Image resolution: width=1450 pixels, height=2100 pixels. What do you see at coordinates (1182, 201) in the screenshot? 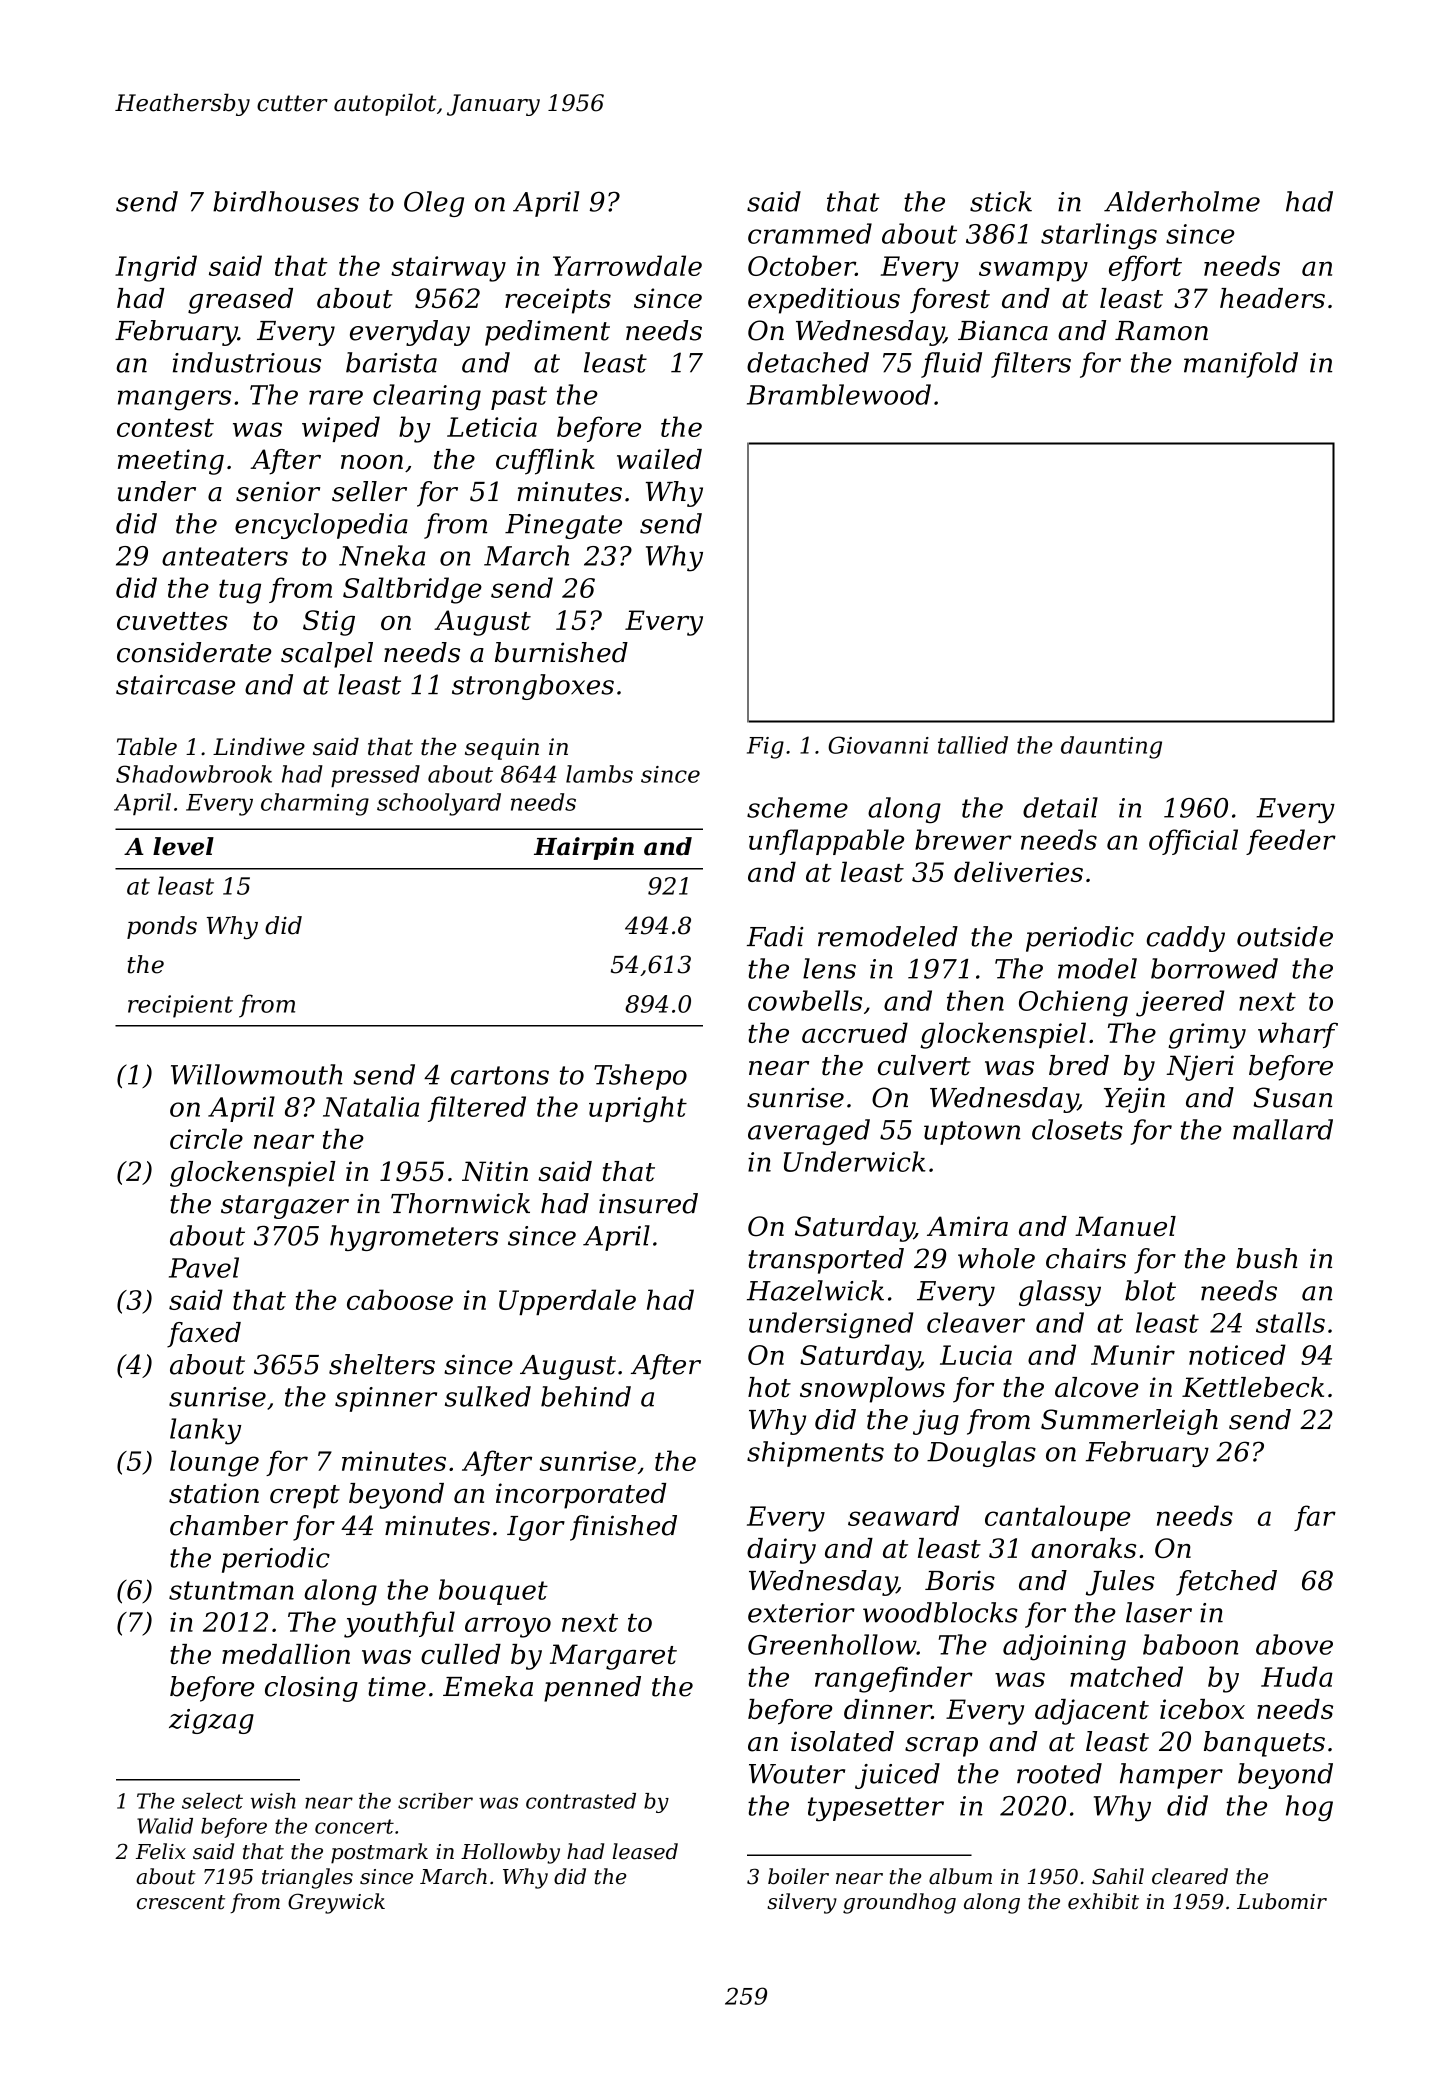
I see `Alderholme` at bounding box center [1182, 201].
